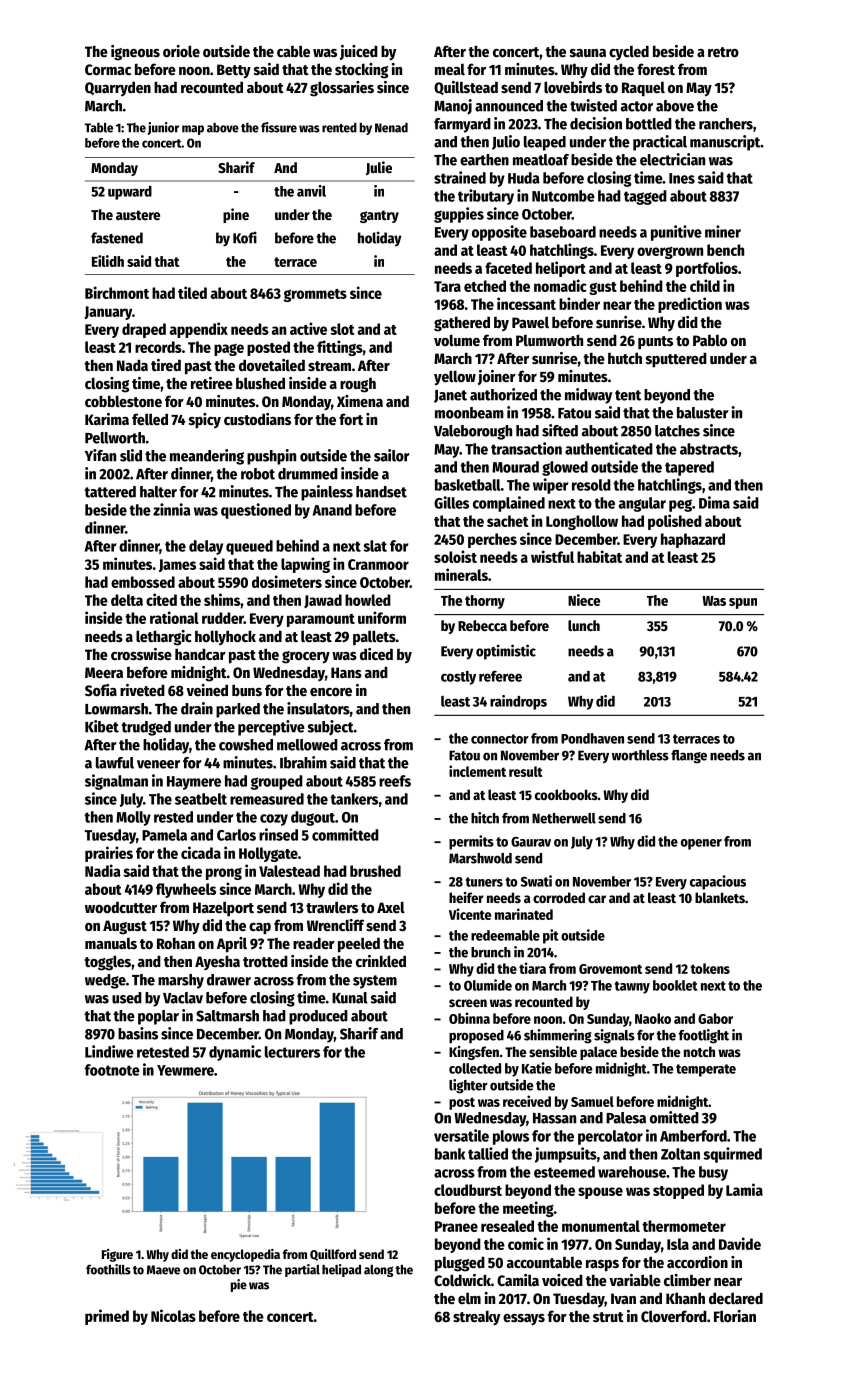 This screenshot has width=849, height=1400. Describe the element at coordinates (532, 968) in the screenshot. I see `tiara` at that location.
